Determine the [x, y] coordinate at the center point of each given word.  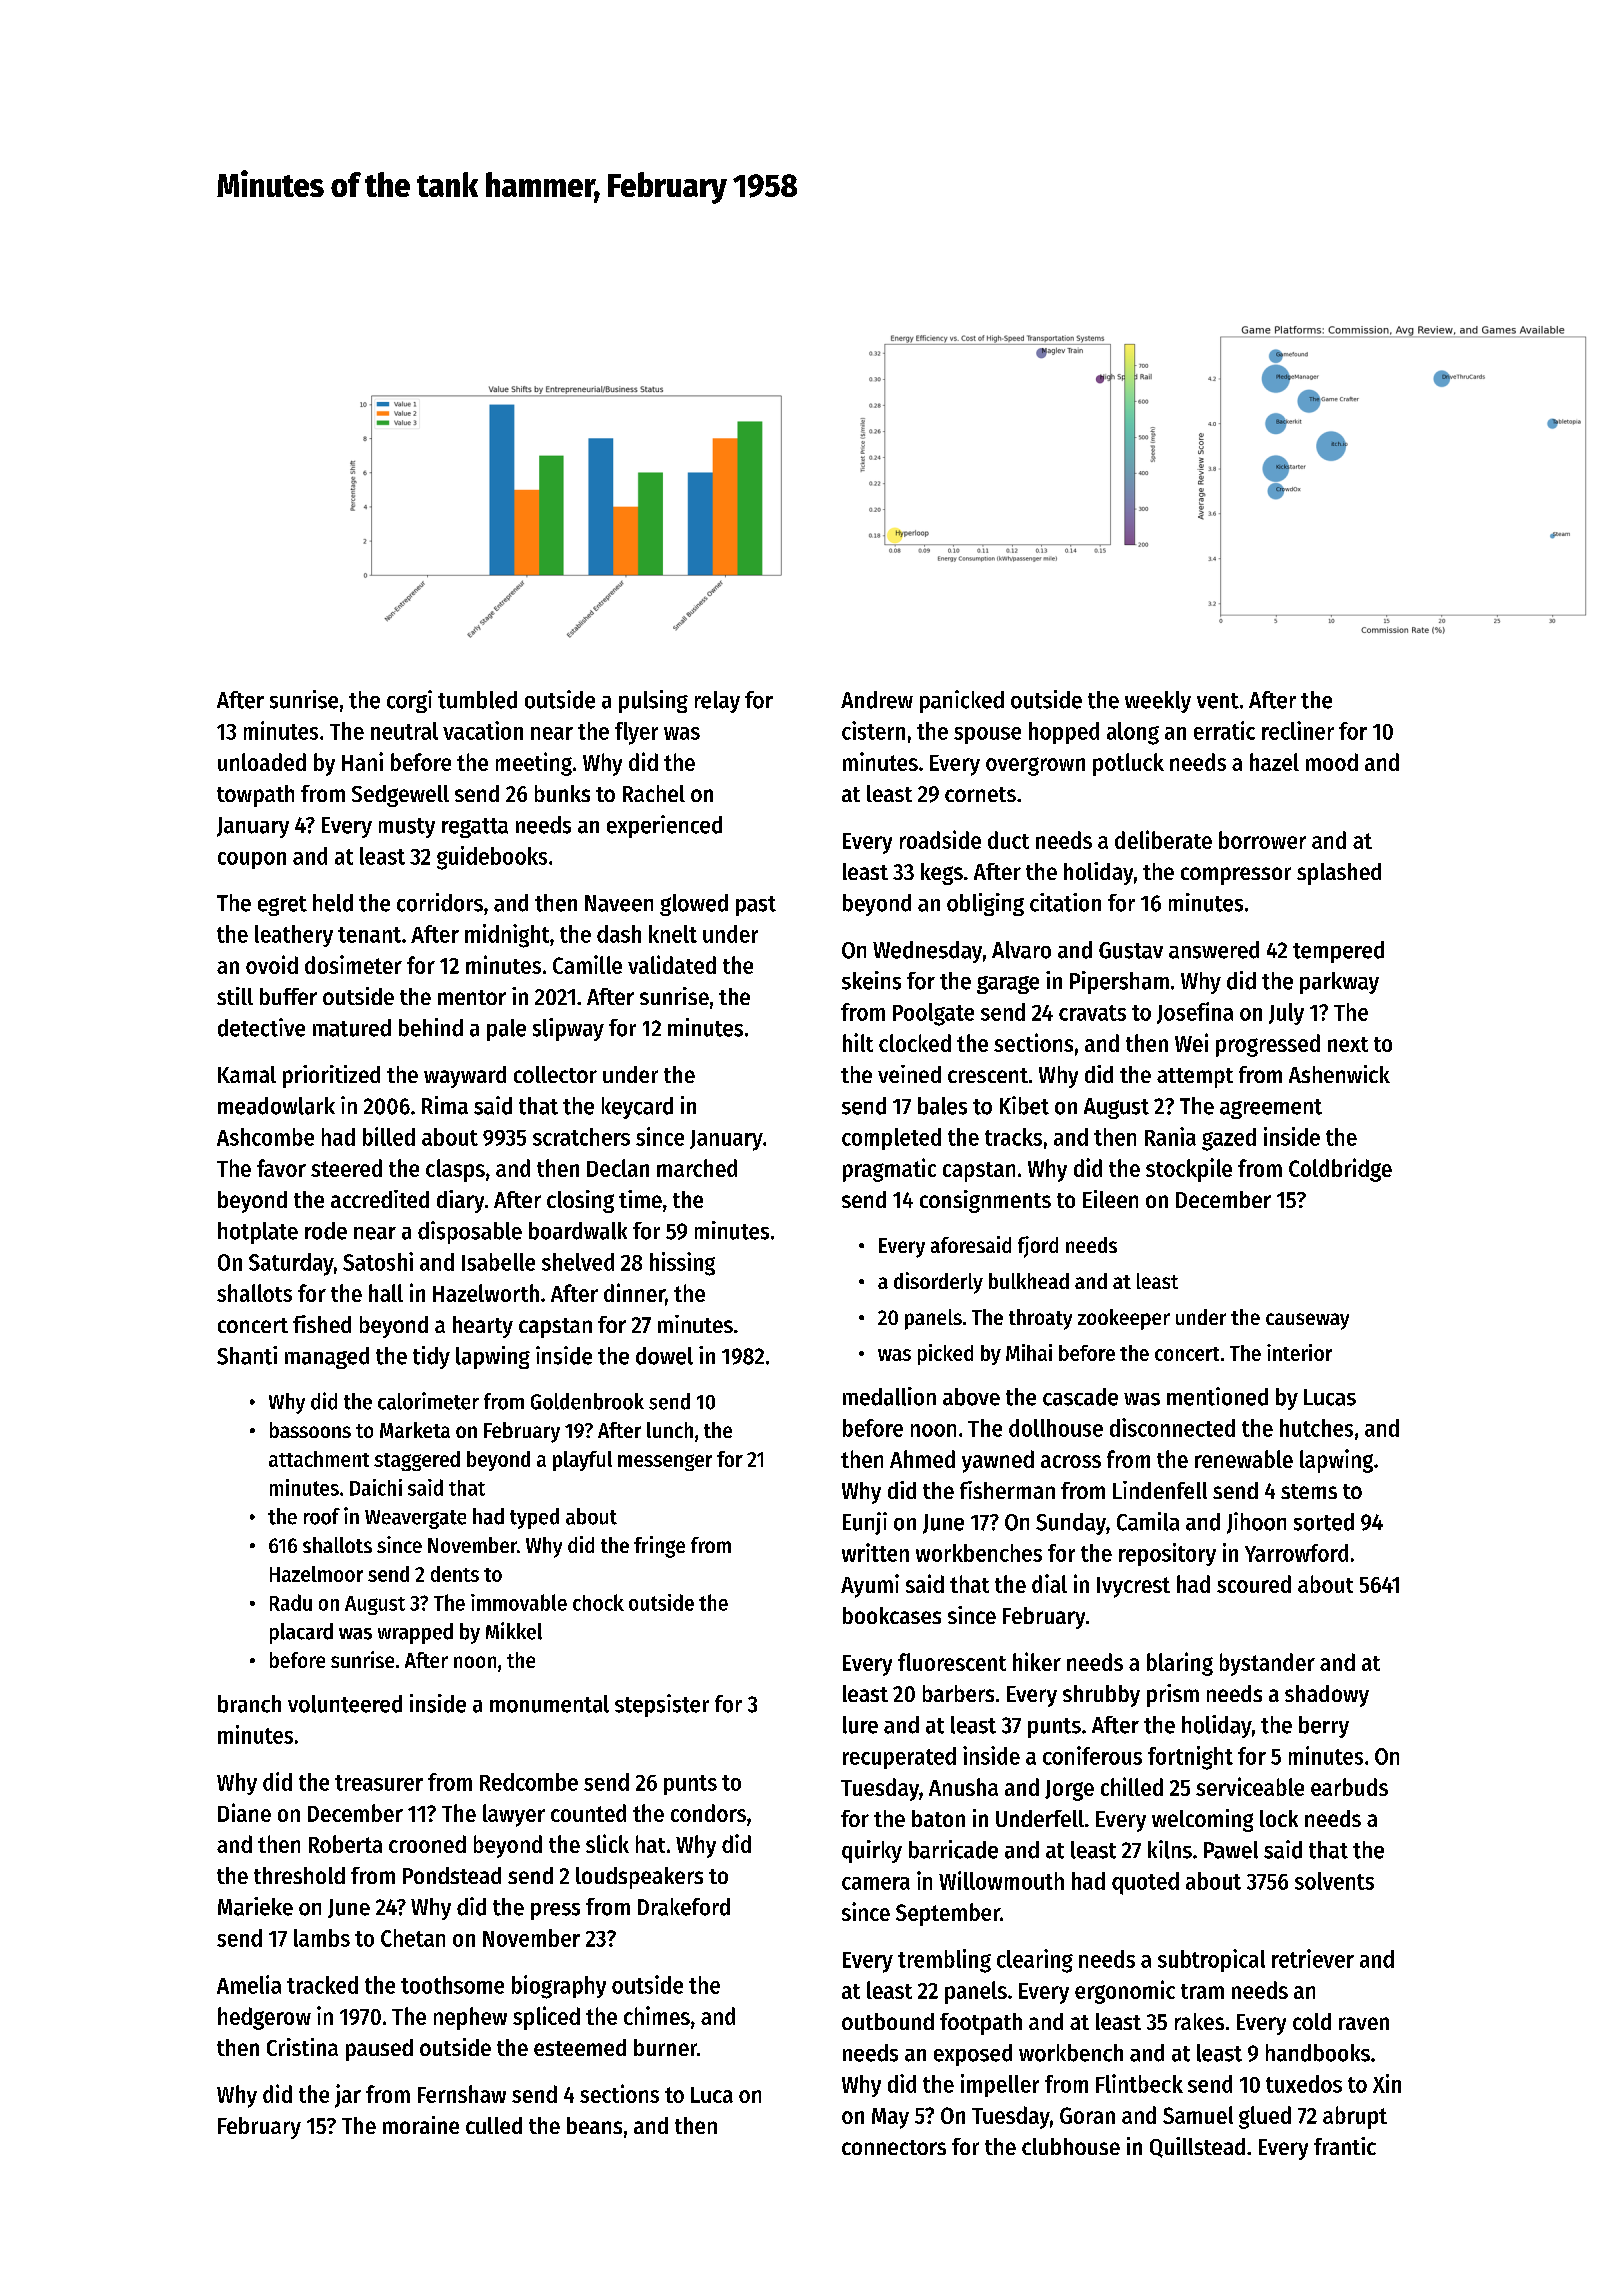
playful [582, 1461]
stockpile [1189, 1170]
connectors [894, 2147]
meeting [534, 764]
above [971, 1397]
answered [1214, 950]
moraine [421, 2125]
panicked [962, 701]
